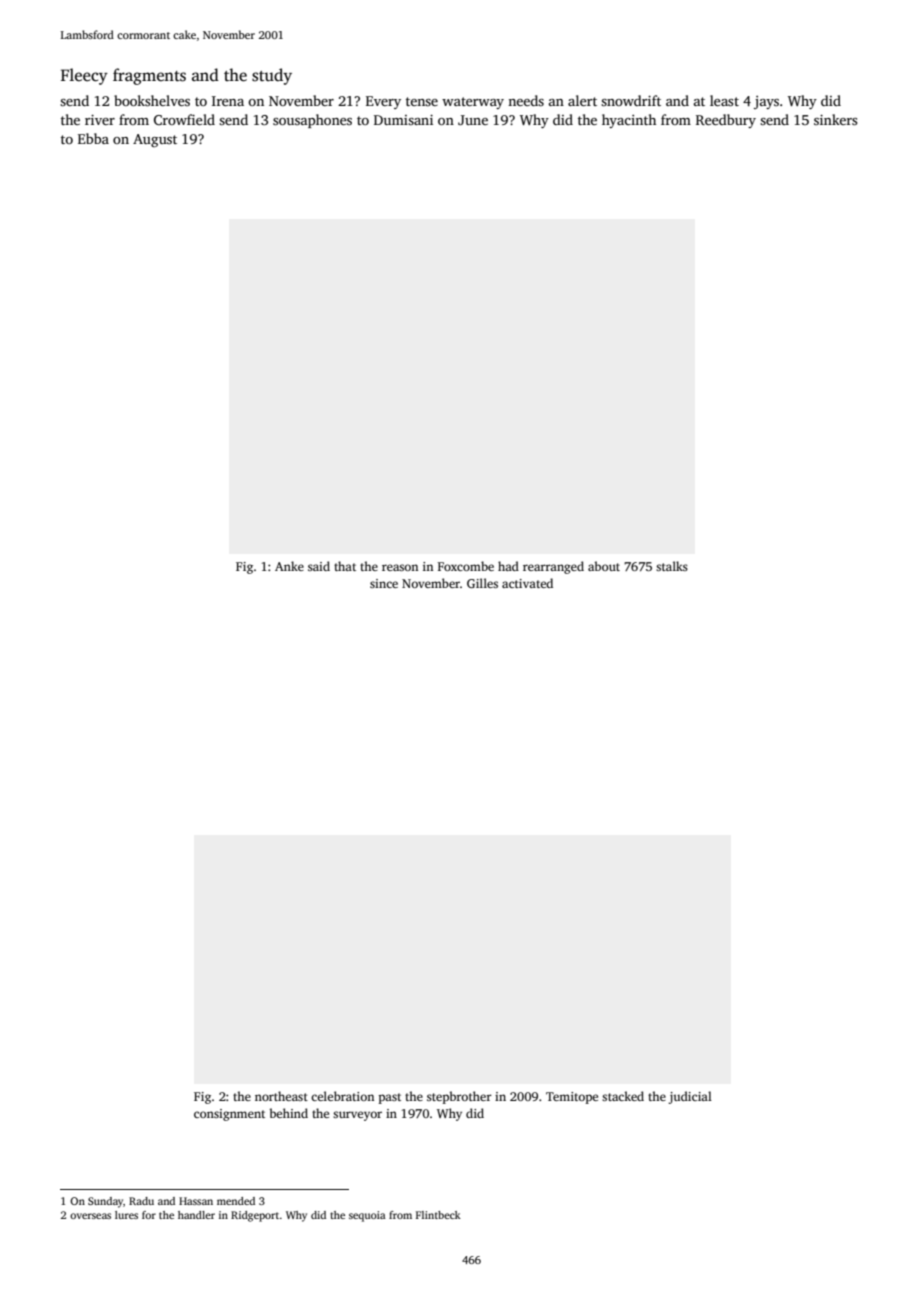 This document has width=924, height=1308. Describe the element at coordinates (342, 1096) in the document. I see `celebration` at that location.
